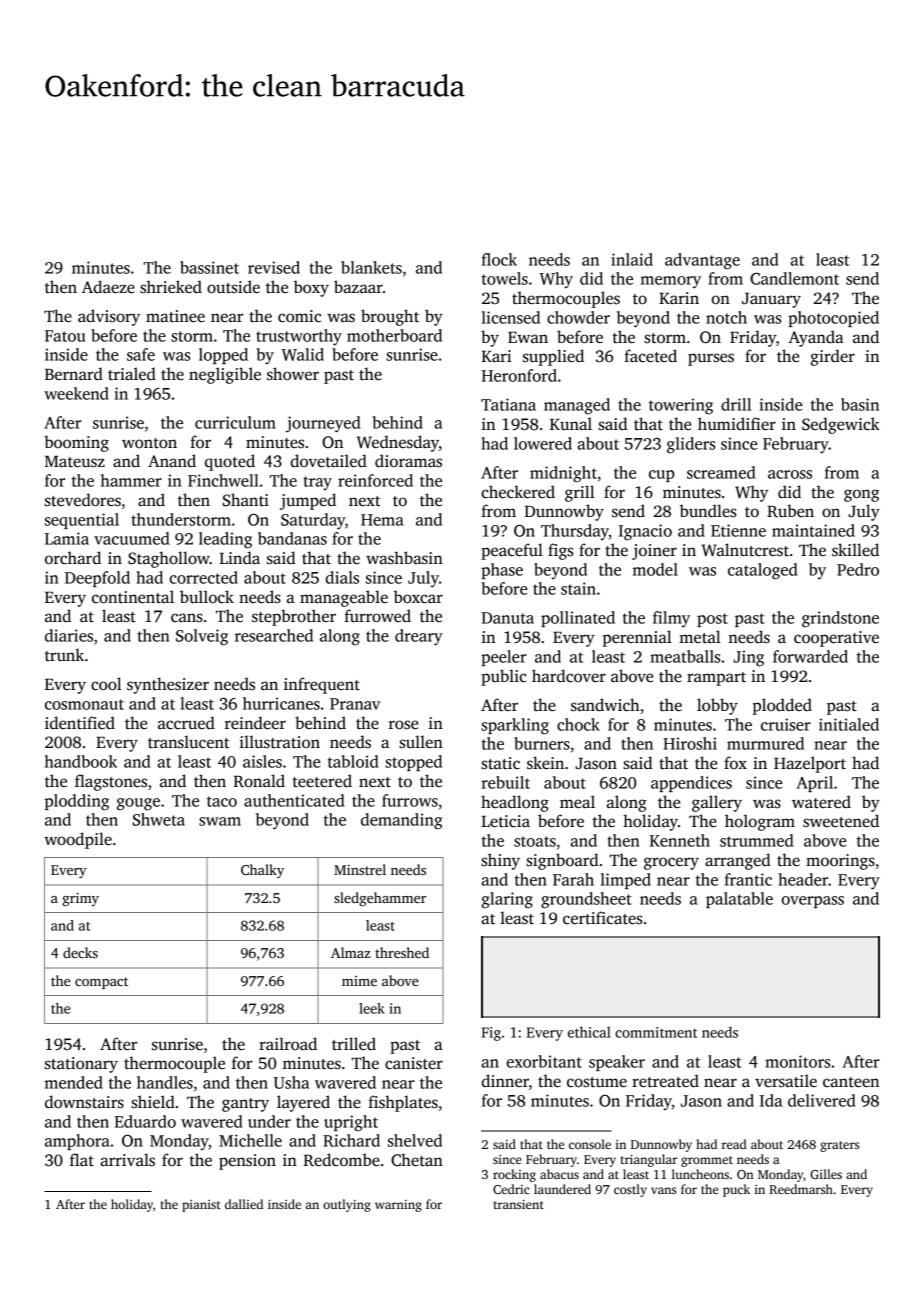 Image resolution: width=924 pixels, height=1308 pixels. What do you see at coordinates (131, 538) in the screenshot?
I see `vacuumed` at bounding box center [131, 538].
